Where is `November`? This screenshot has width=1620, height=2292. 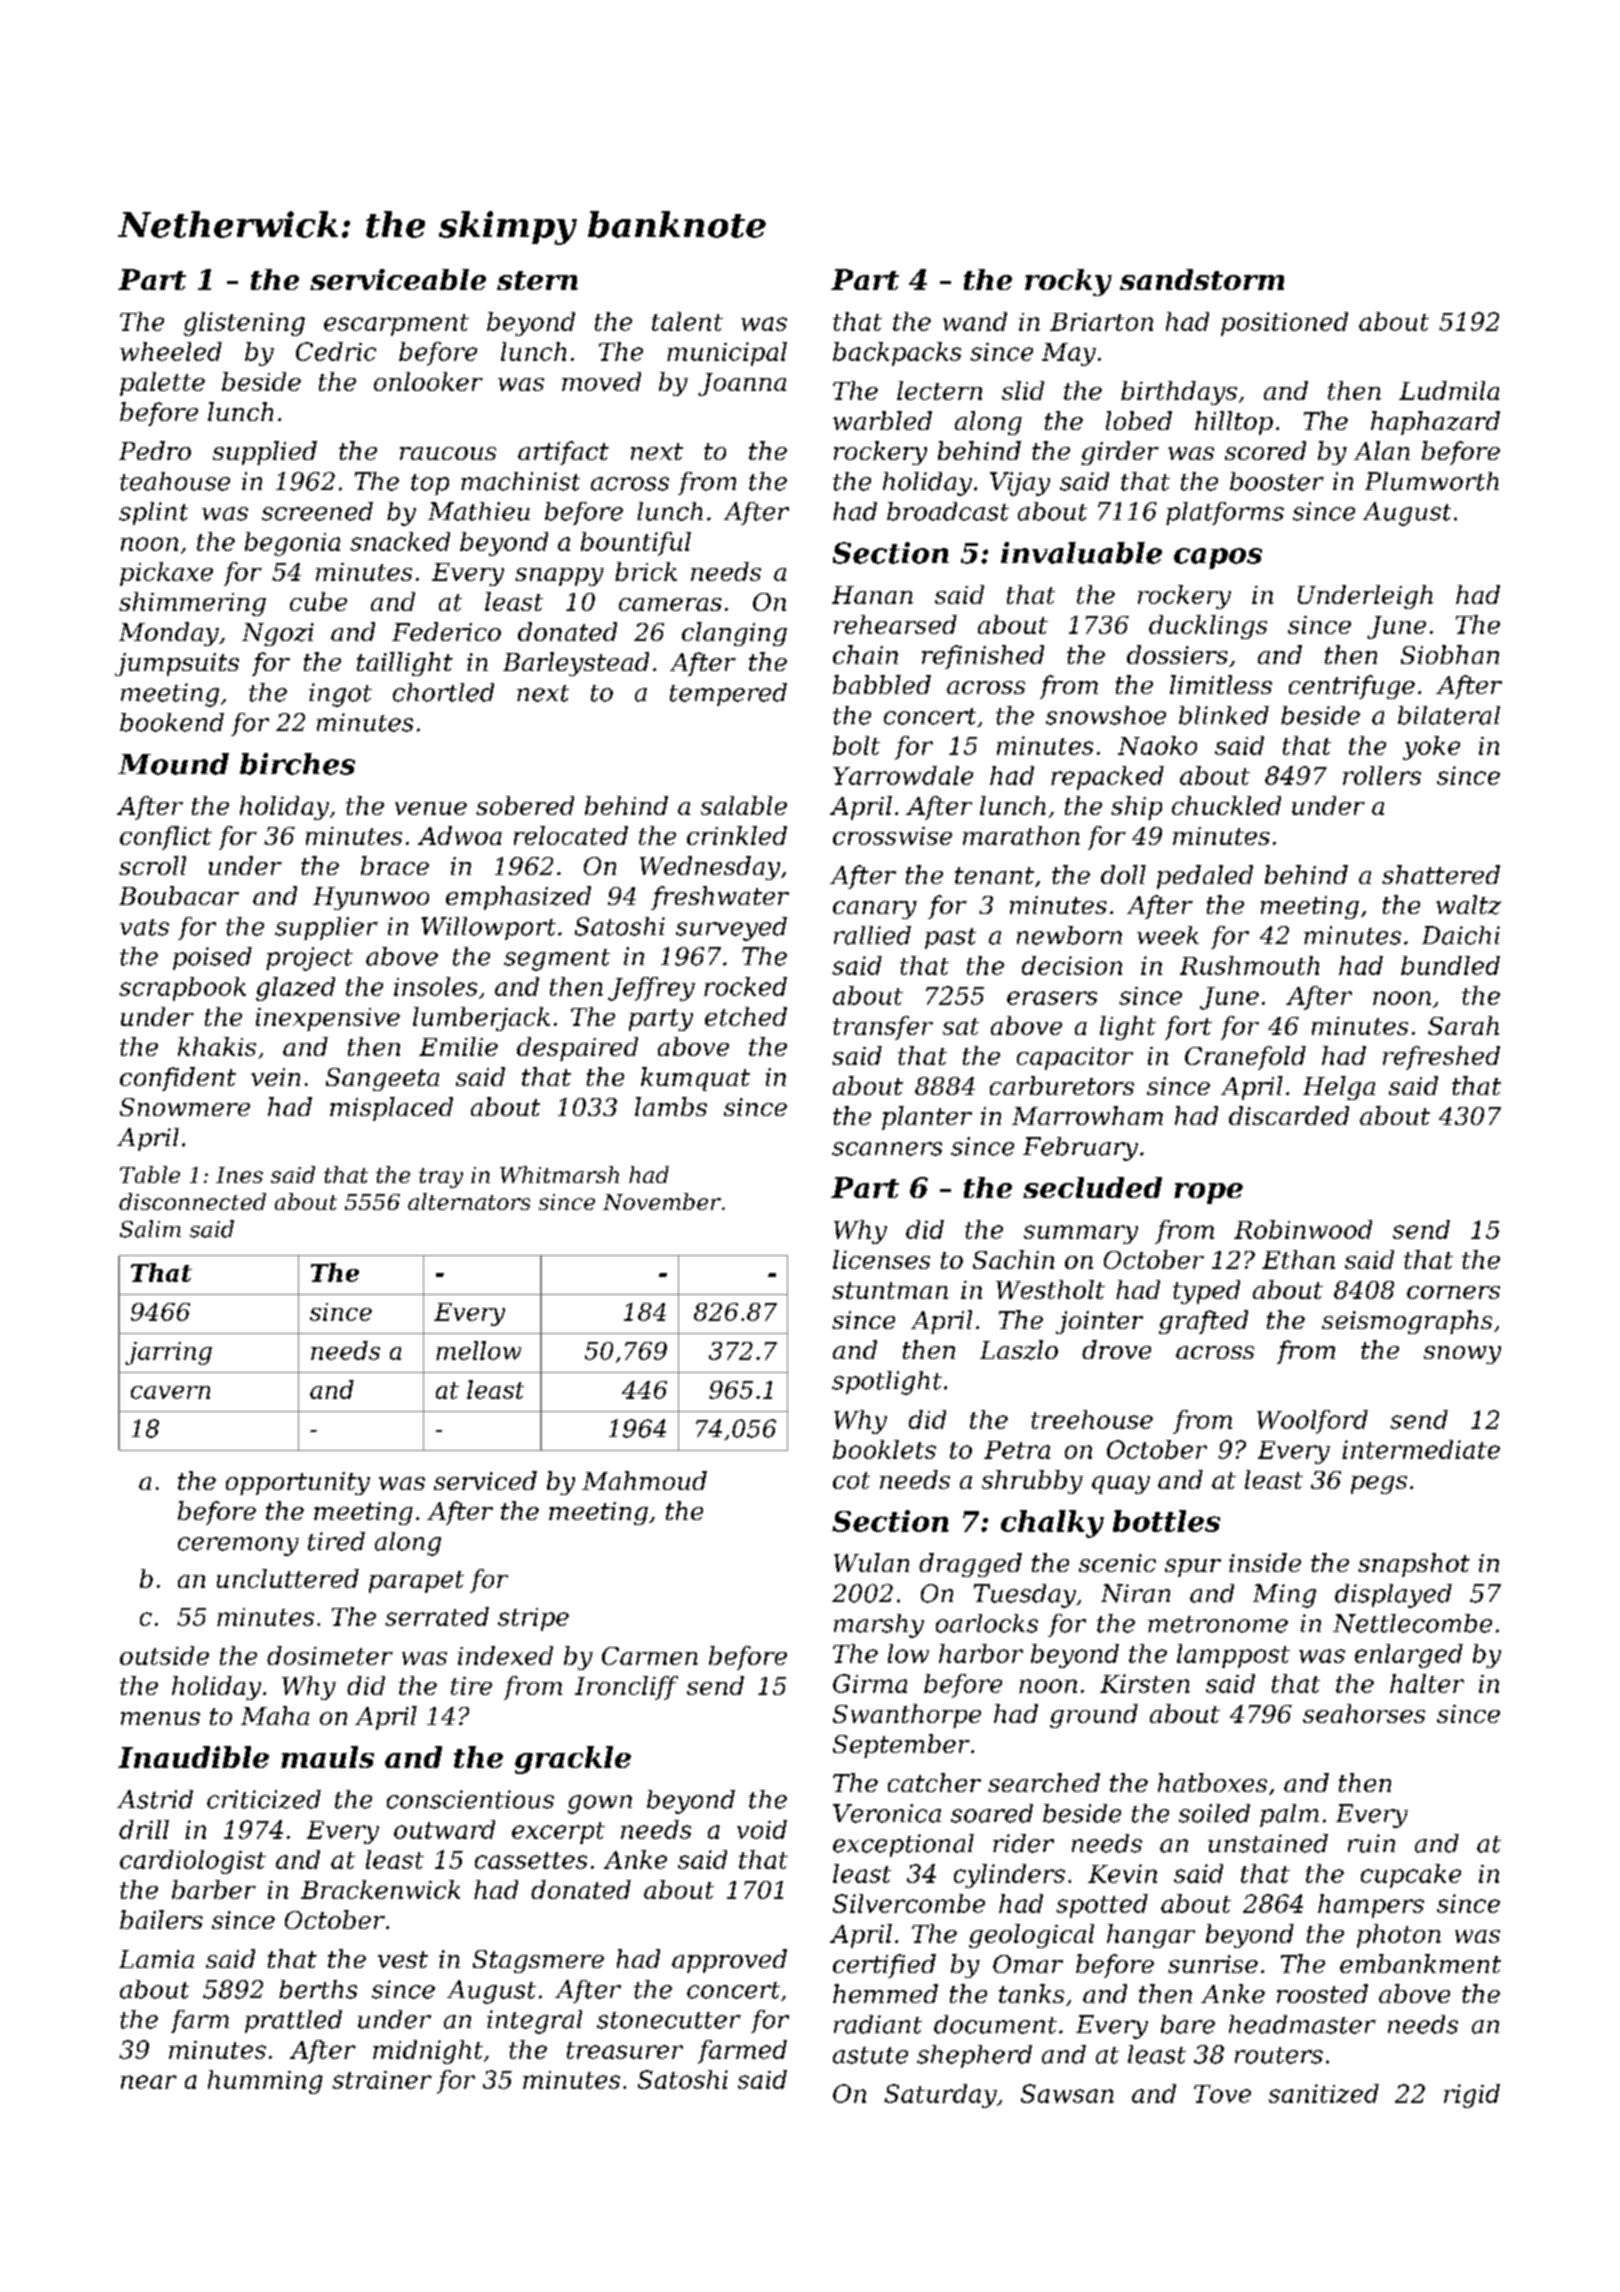
November is located at coordinates (662, 1201).
